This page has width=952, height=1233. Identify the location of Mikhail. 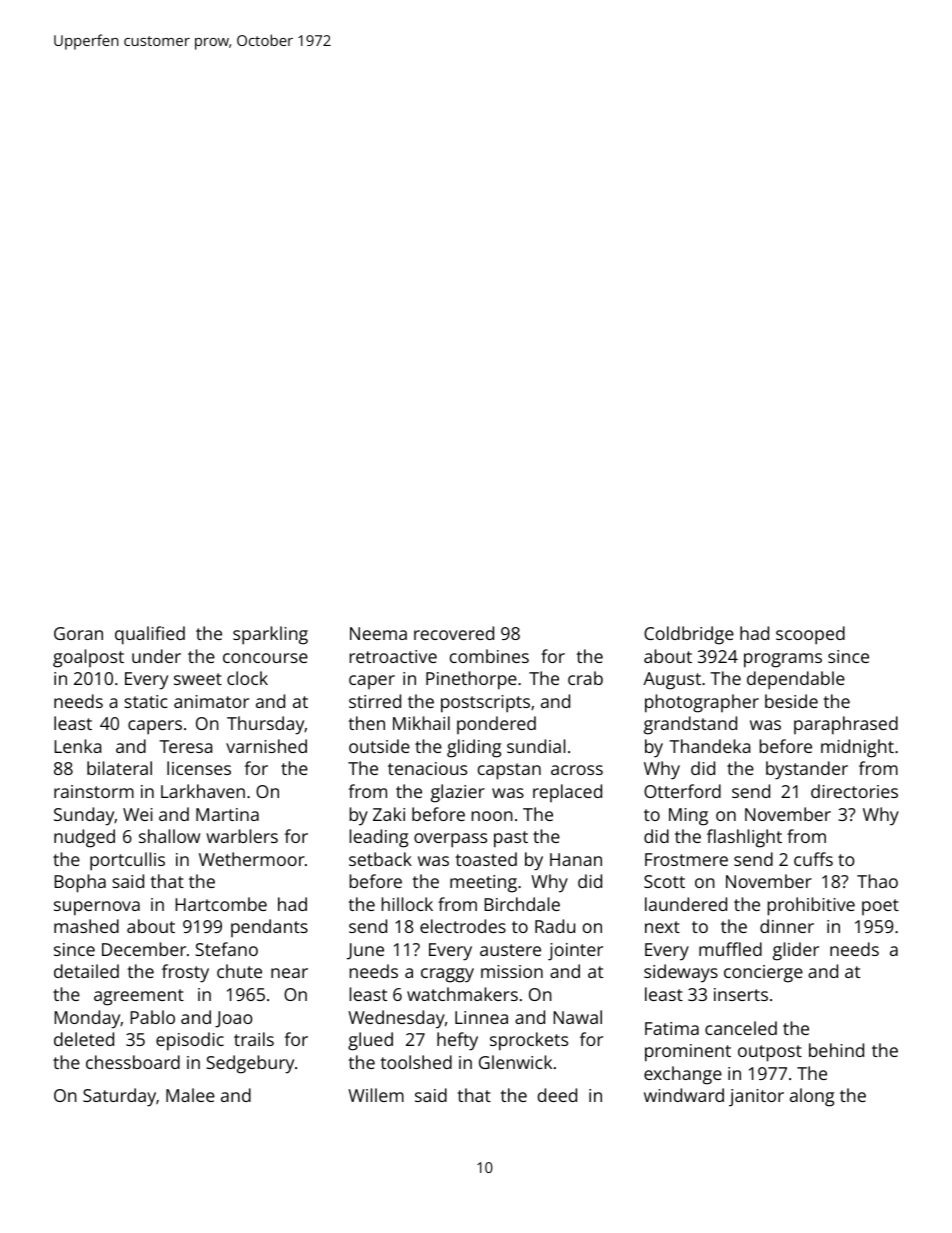
(421, 723).
